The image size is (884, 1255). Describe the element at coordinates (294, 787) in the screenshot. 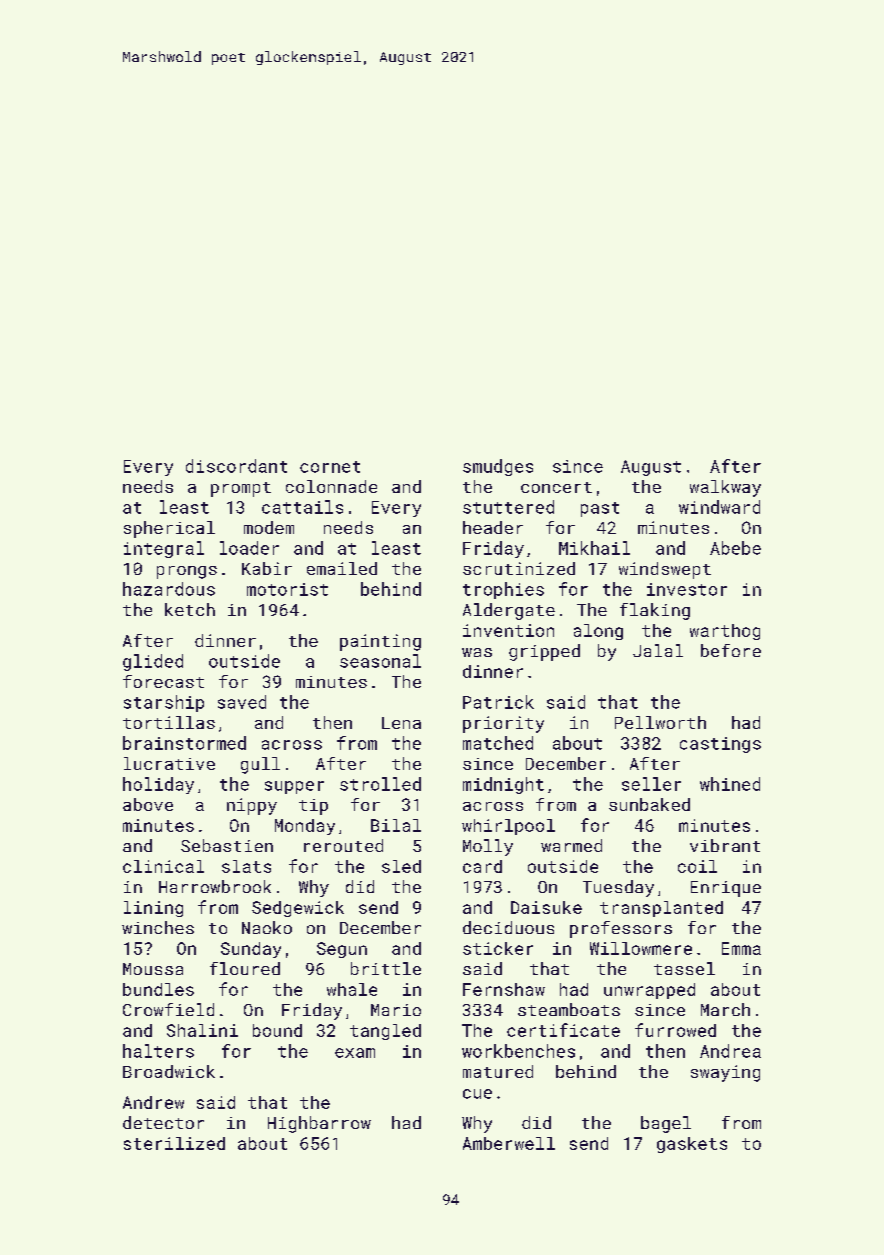

I see `supper` at that location.
